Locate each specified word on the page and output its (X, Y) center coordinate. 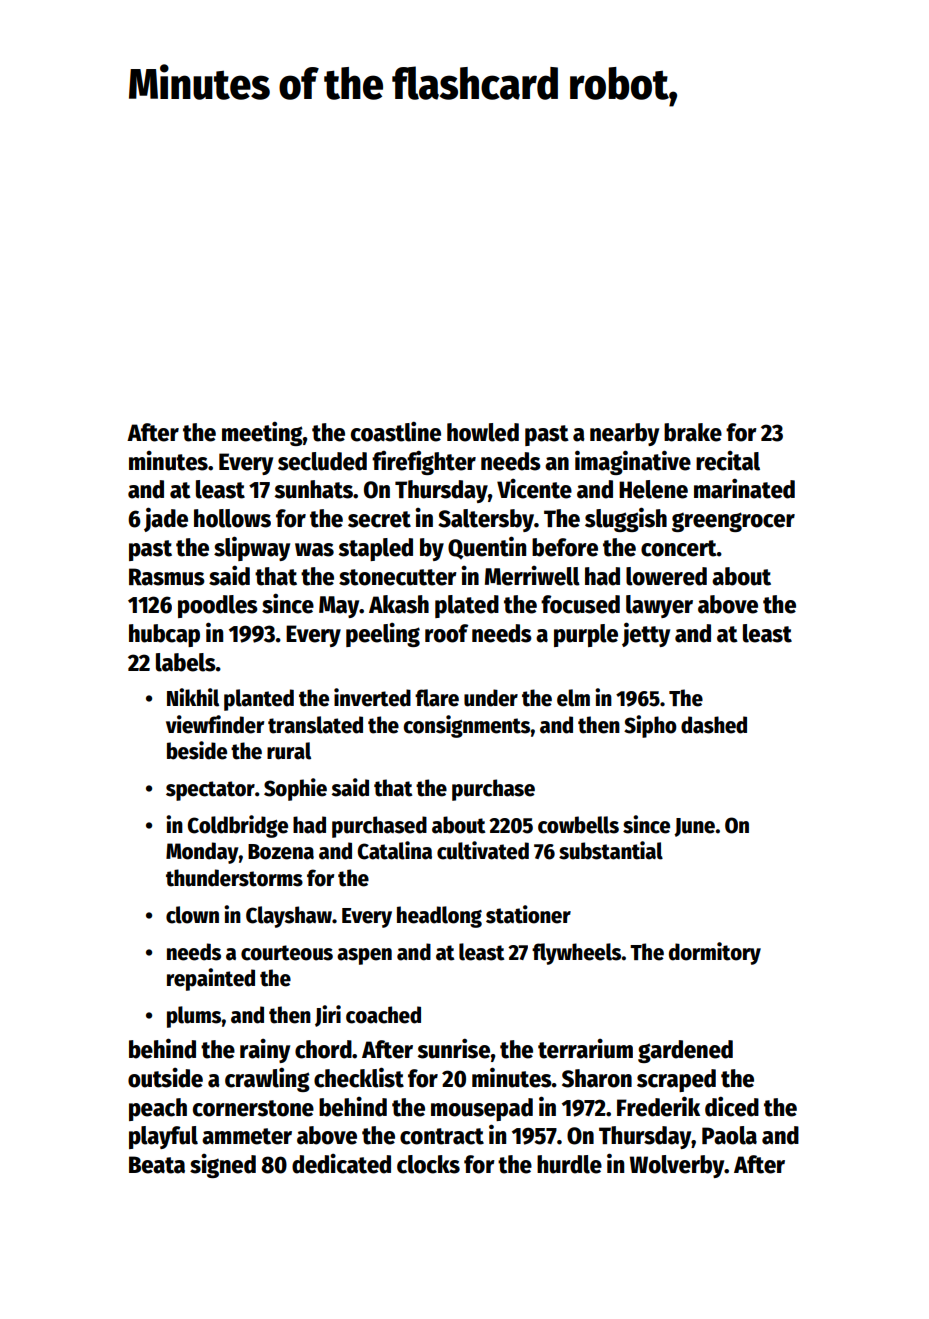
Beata (157, 1165)
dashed (714, 725)
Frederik (658, 1106)
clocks (428, 1164)
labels (186, 662)
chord (323, 1049)
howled (483, 432)
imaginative (633, 462)
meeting (262, 433)
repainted (211, 979)
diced (732, 1106)
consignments (467, 726)
